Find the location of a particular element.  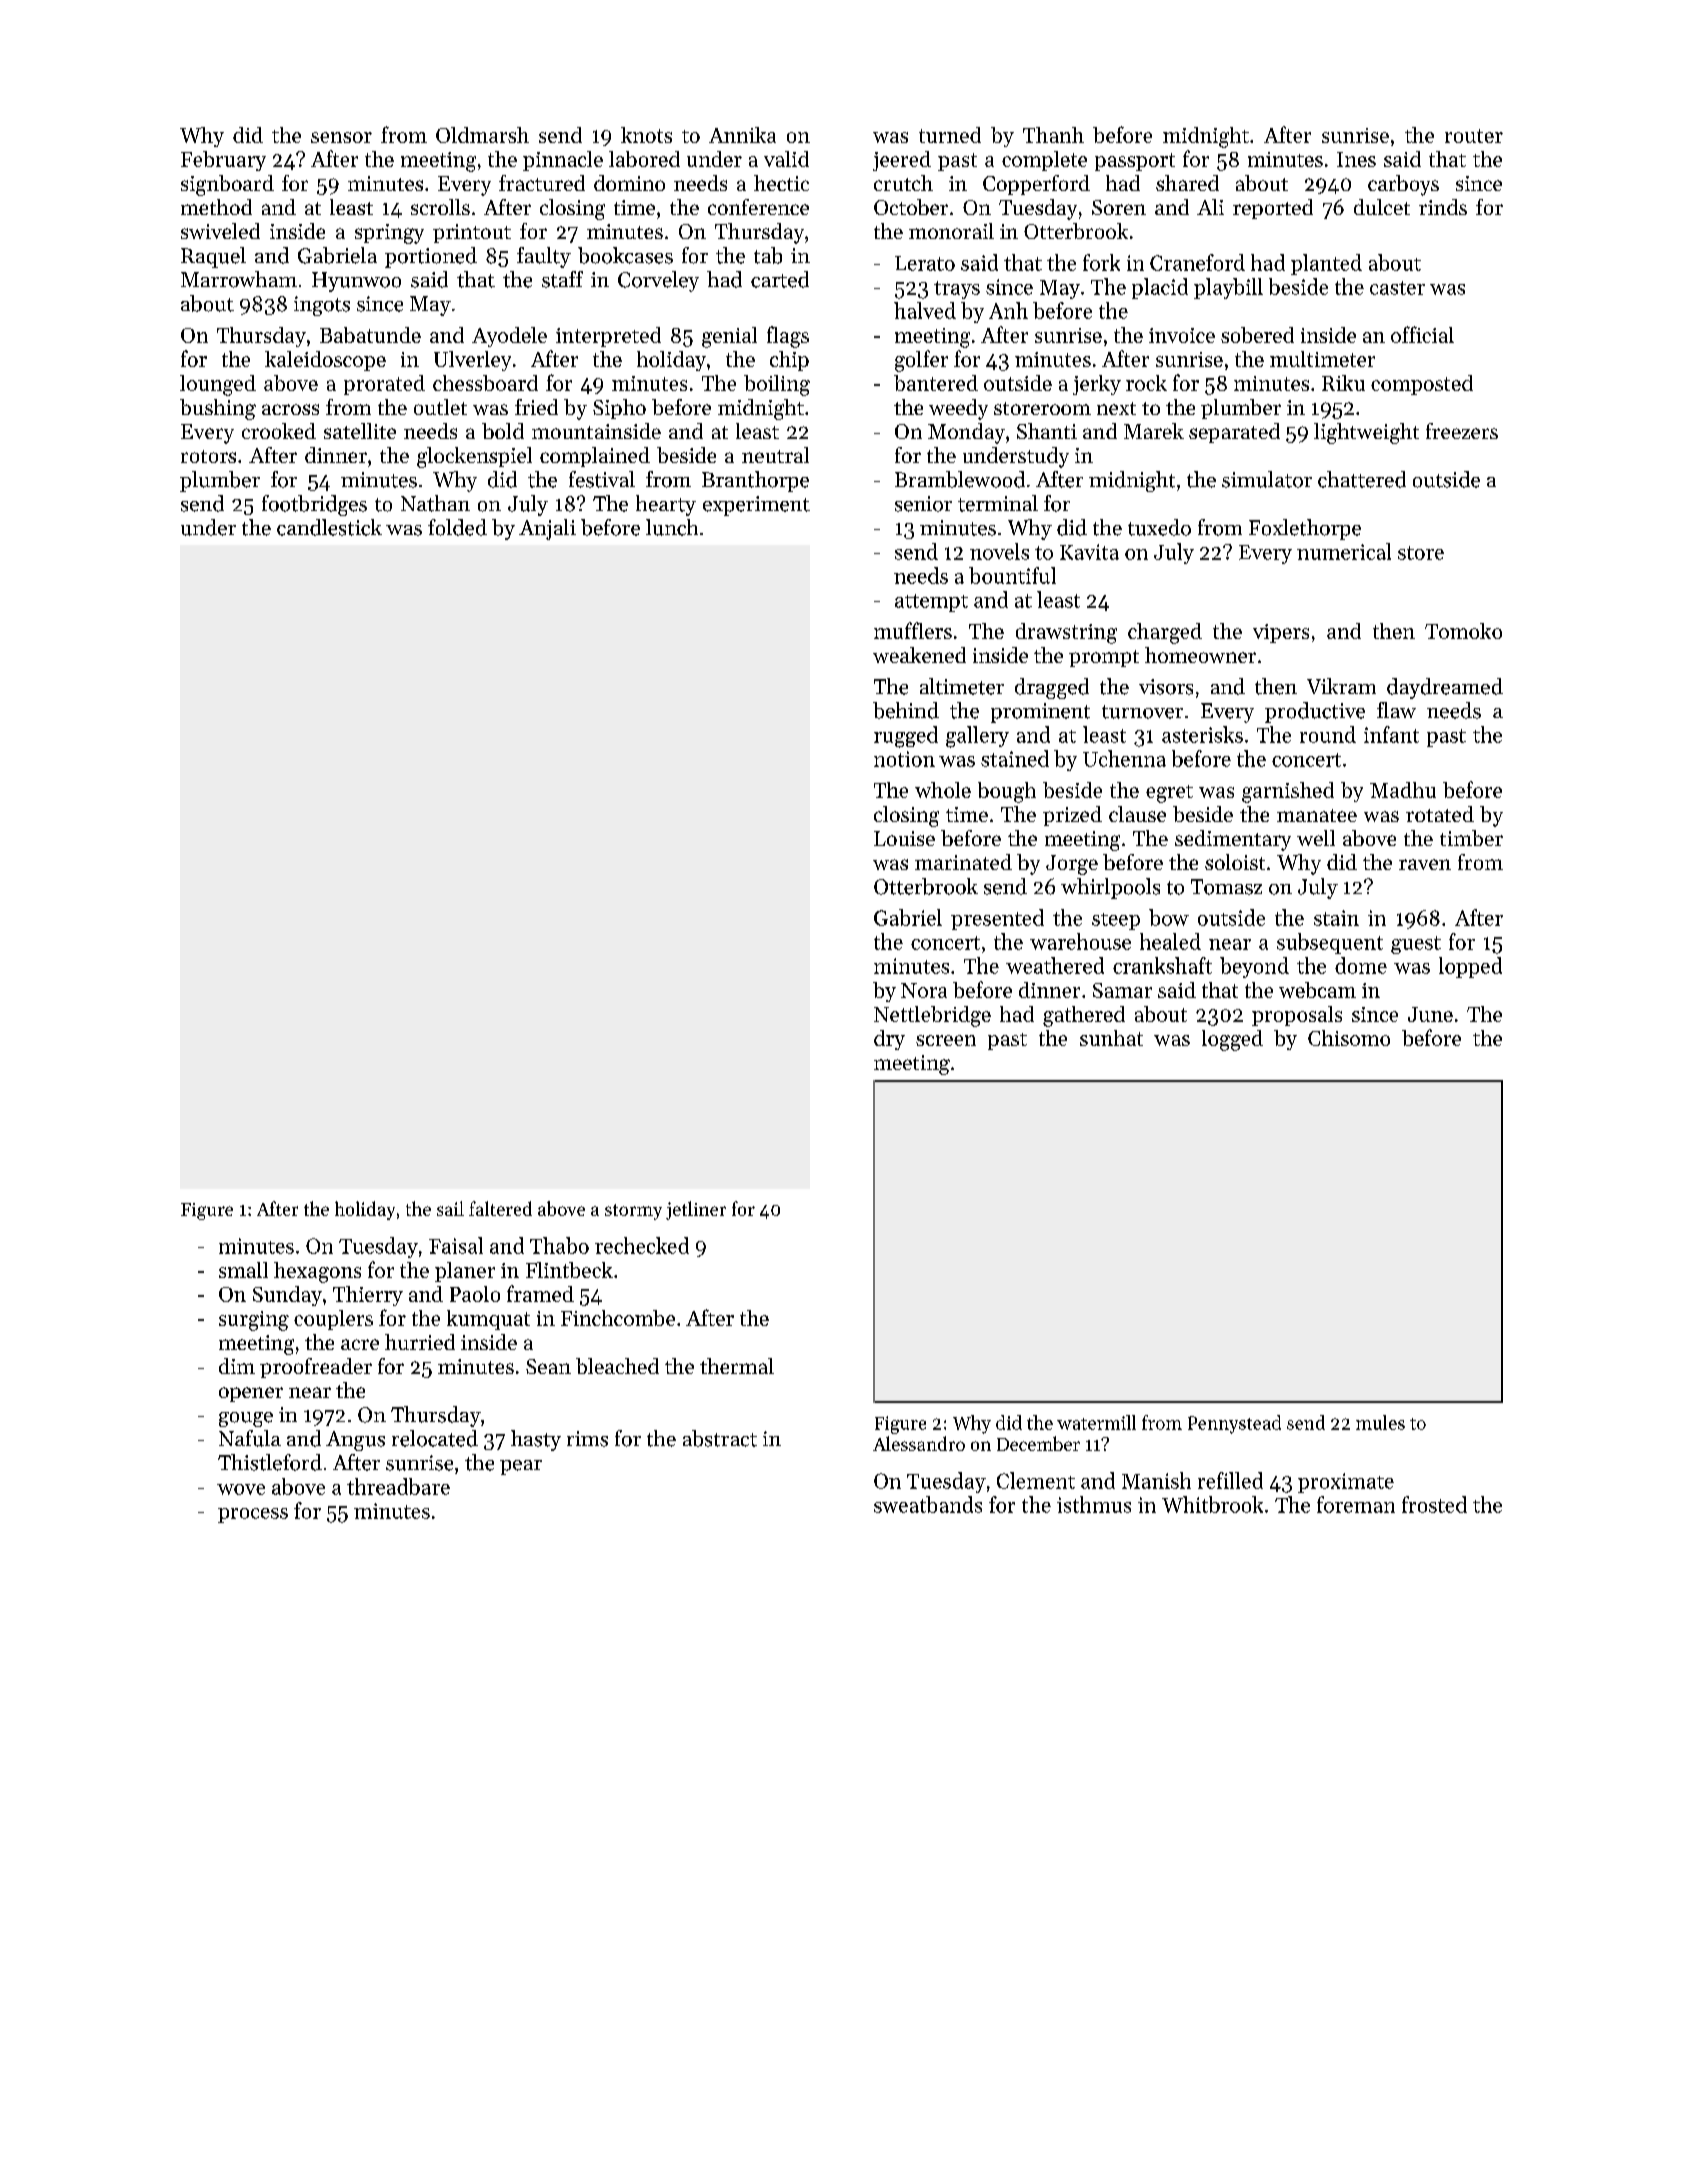

swiveled is located at coordinates (220, 231).
